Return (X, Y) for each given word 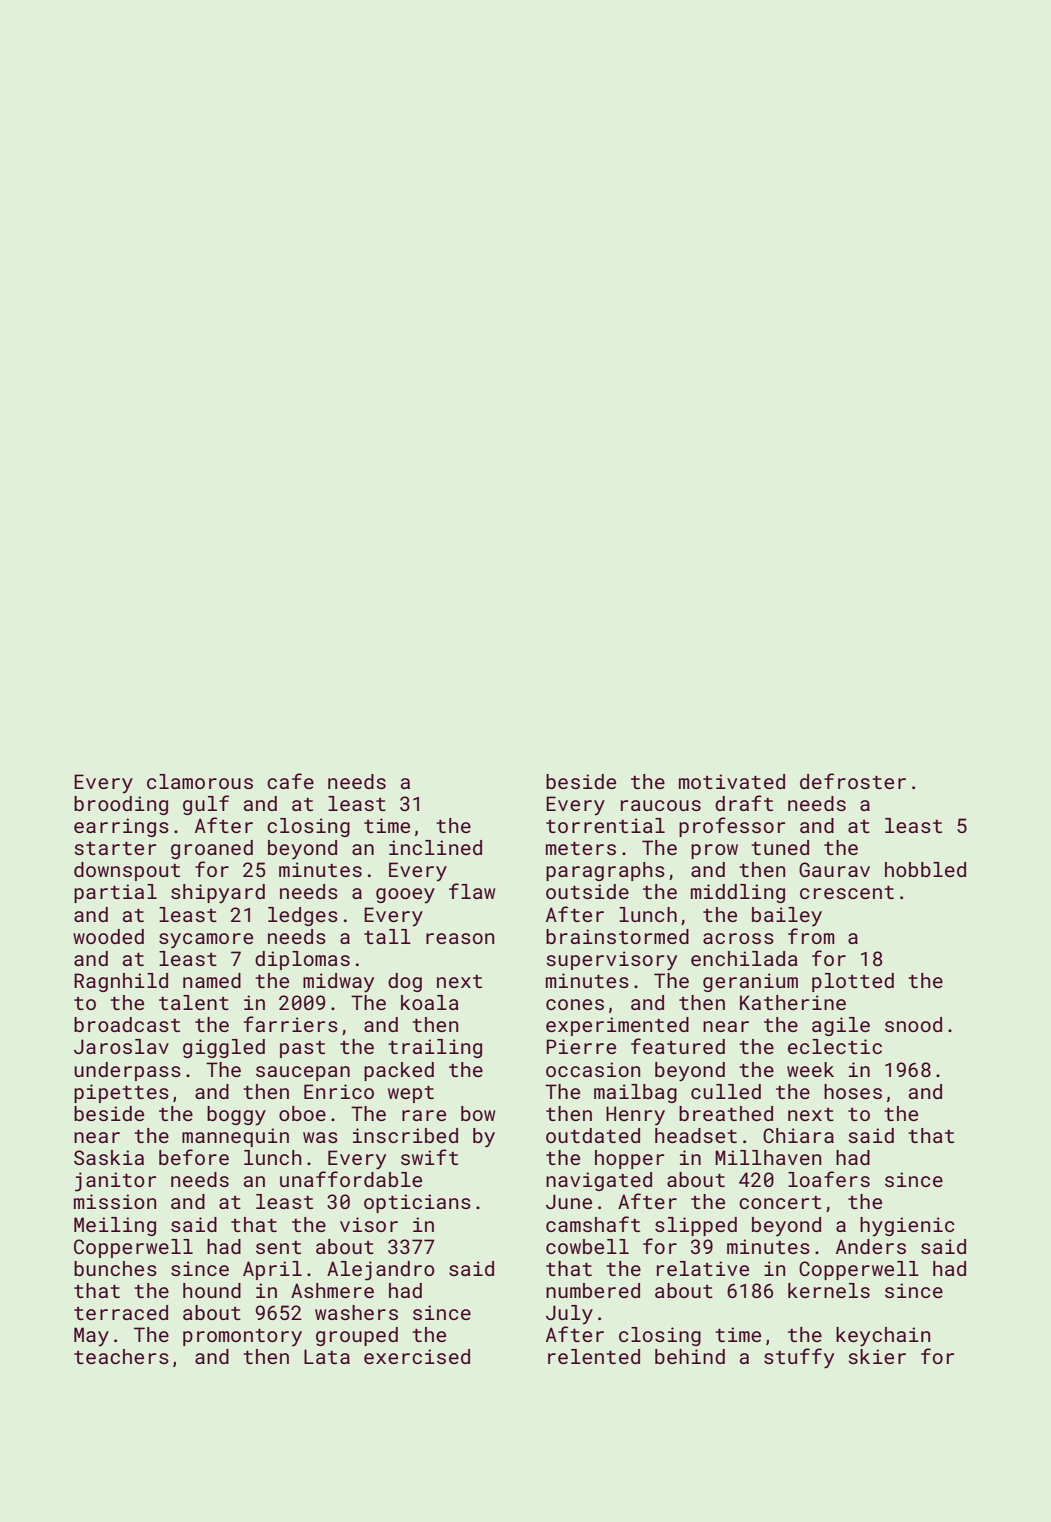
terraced (121, 1312)
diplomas (302, 960)
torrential (605, 825)
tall (387, 936)
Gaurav (834, 869)
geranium (750, 982)
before (194, 1157)
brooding (121, 805)
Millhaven (768, 1157)
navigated (599, 1181)
